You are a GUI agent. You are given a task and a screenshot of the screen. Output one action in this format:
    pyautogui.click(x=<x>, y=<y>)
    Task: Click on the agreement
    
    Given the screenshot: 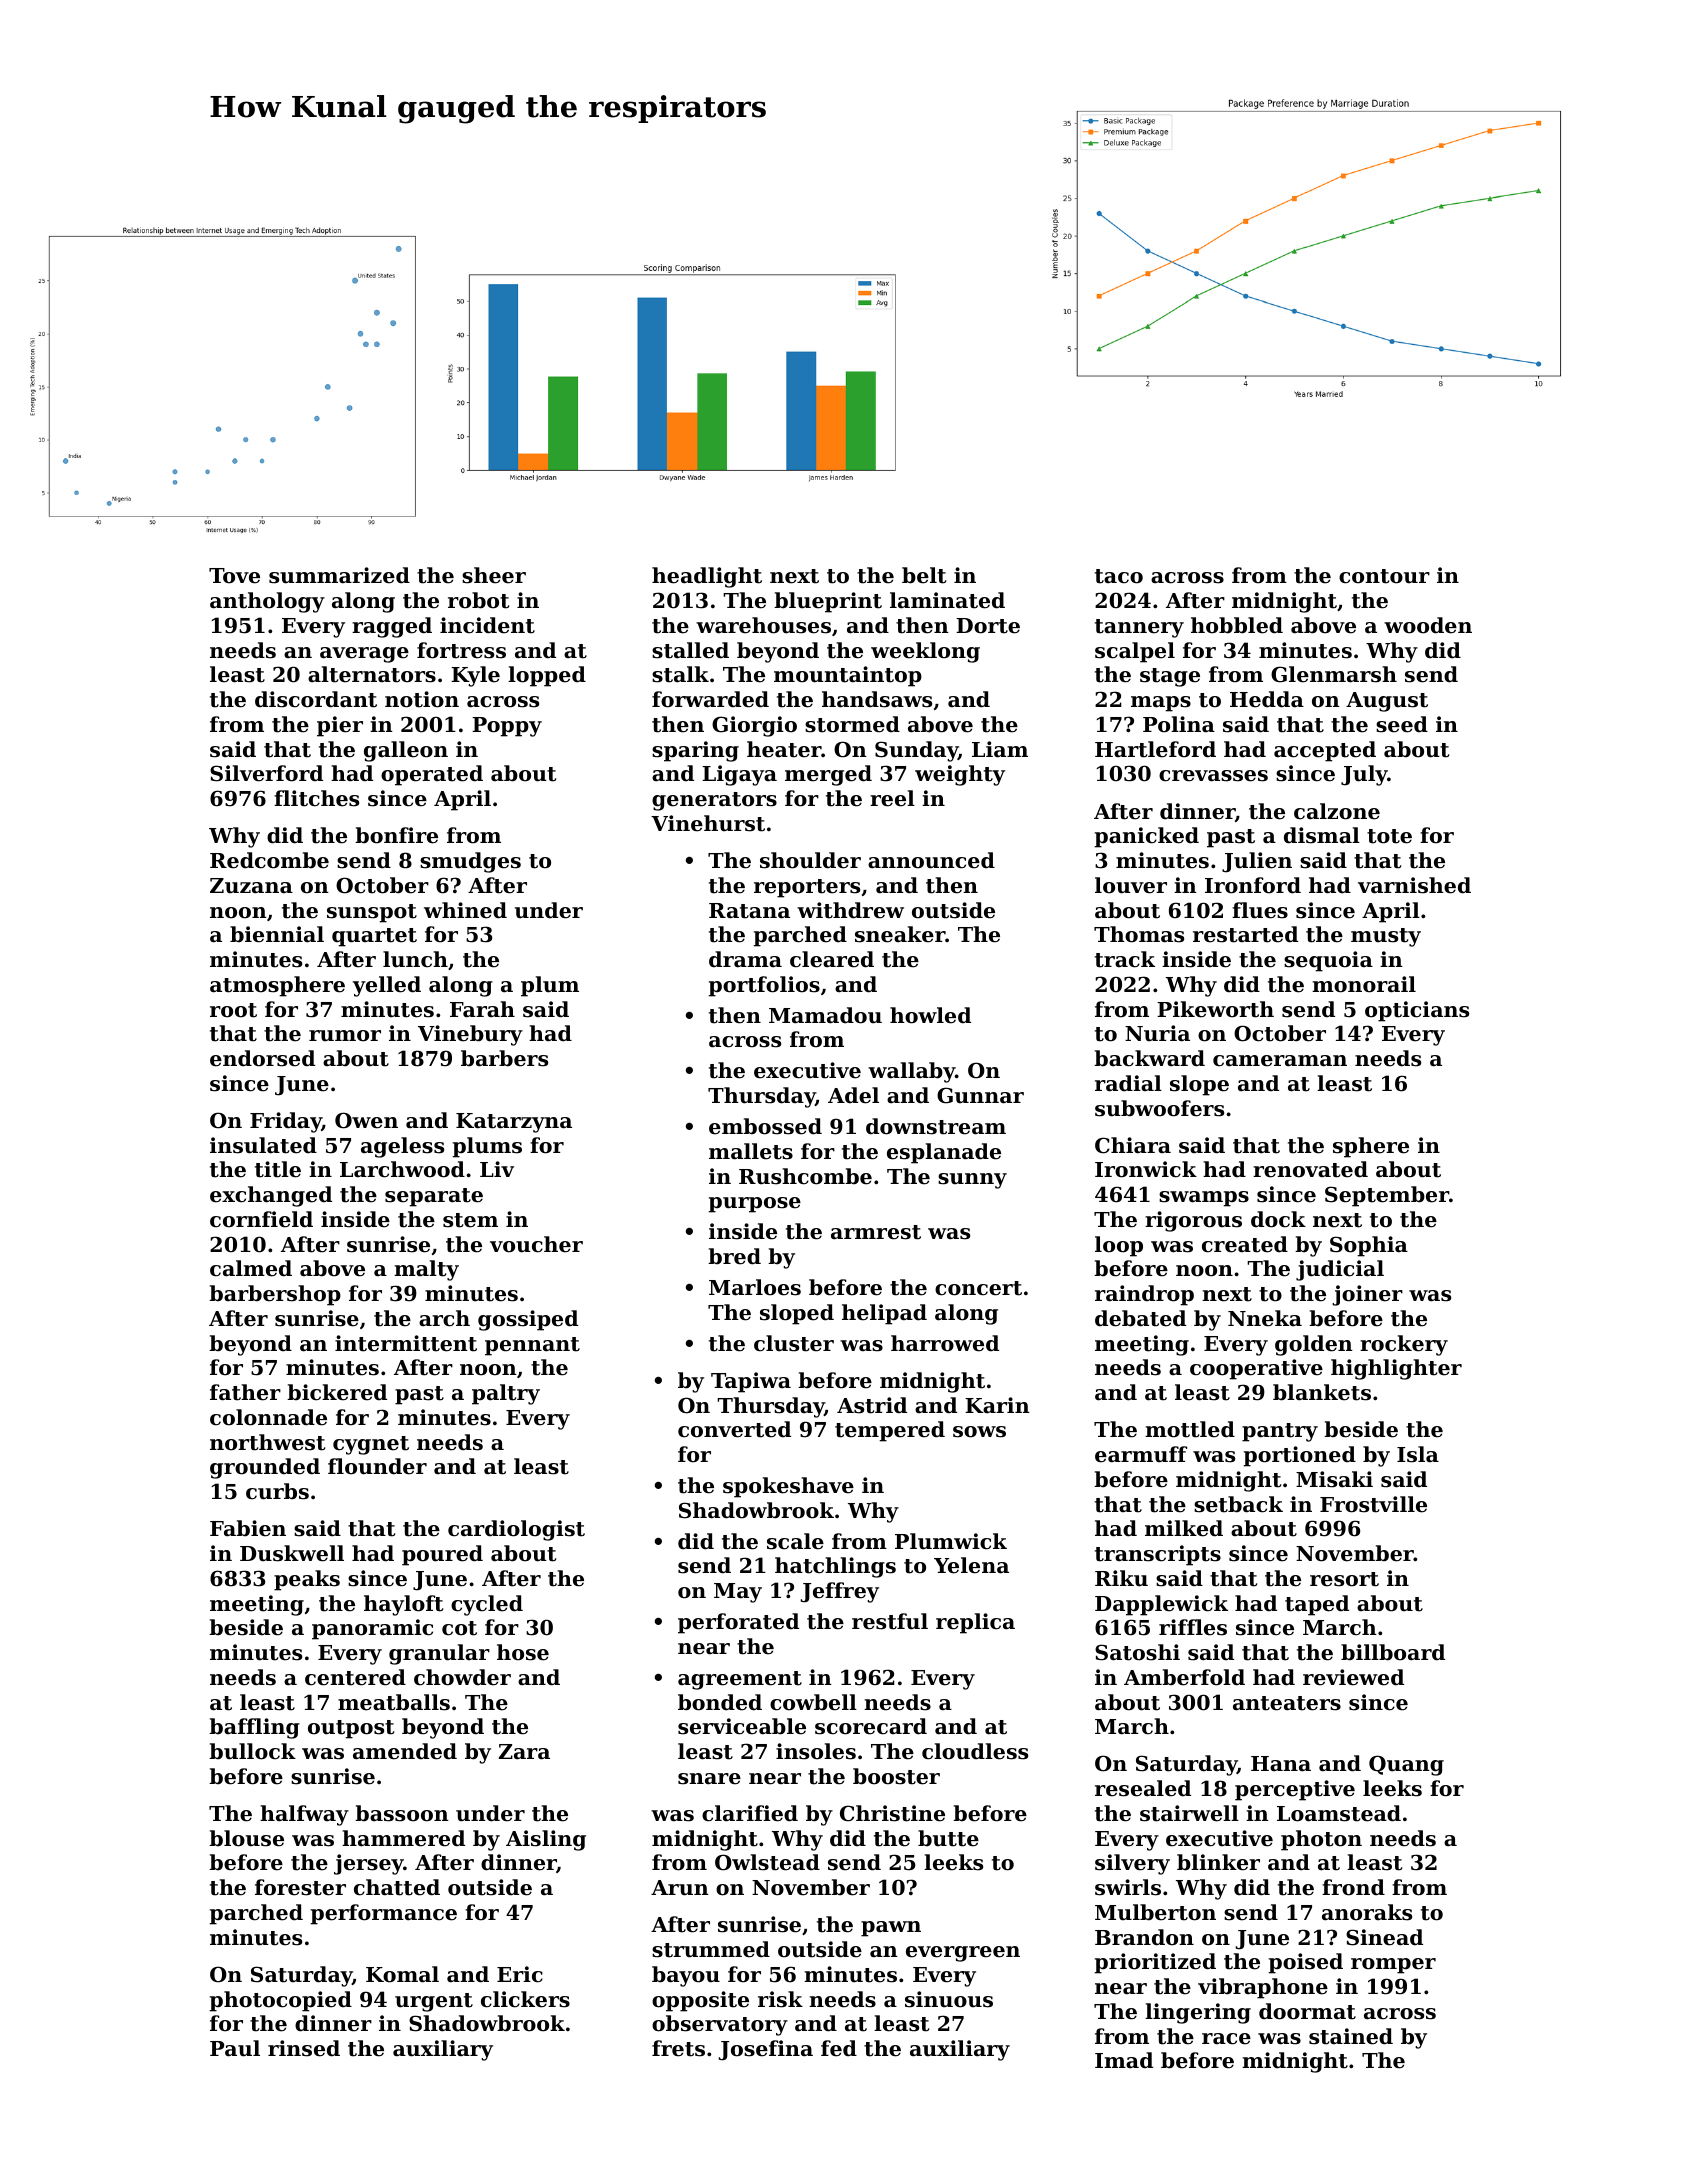 What is the action you would take?
    pyautogui.click(x=740, y=1680)
